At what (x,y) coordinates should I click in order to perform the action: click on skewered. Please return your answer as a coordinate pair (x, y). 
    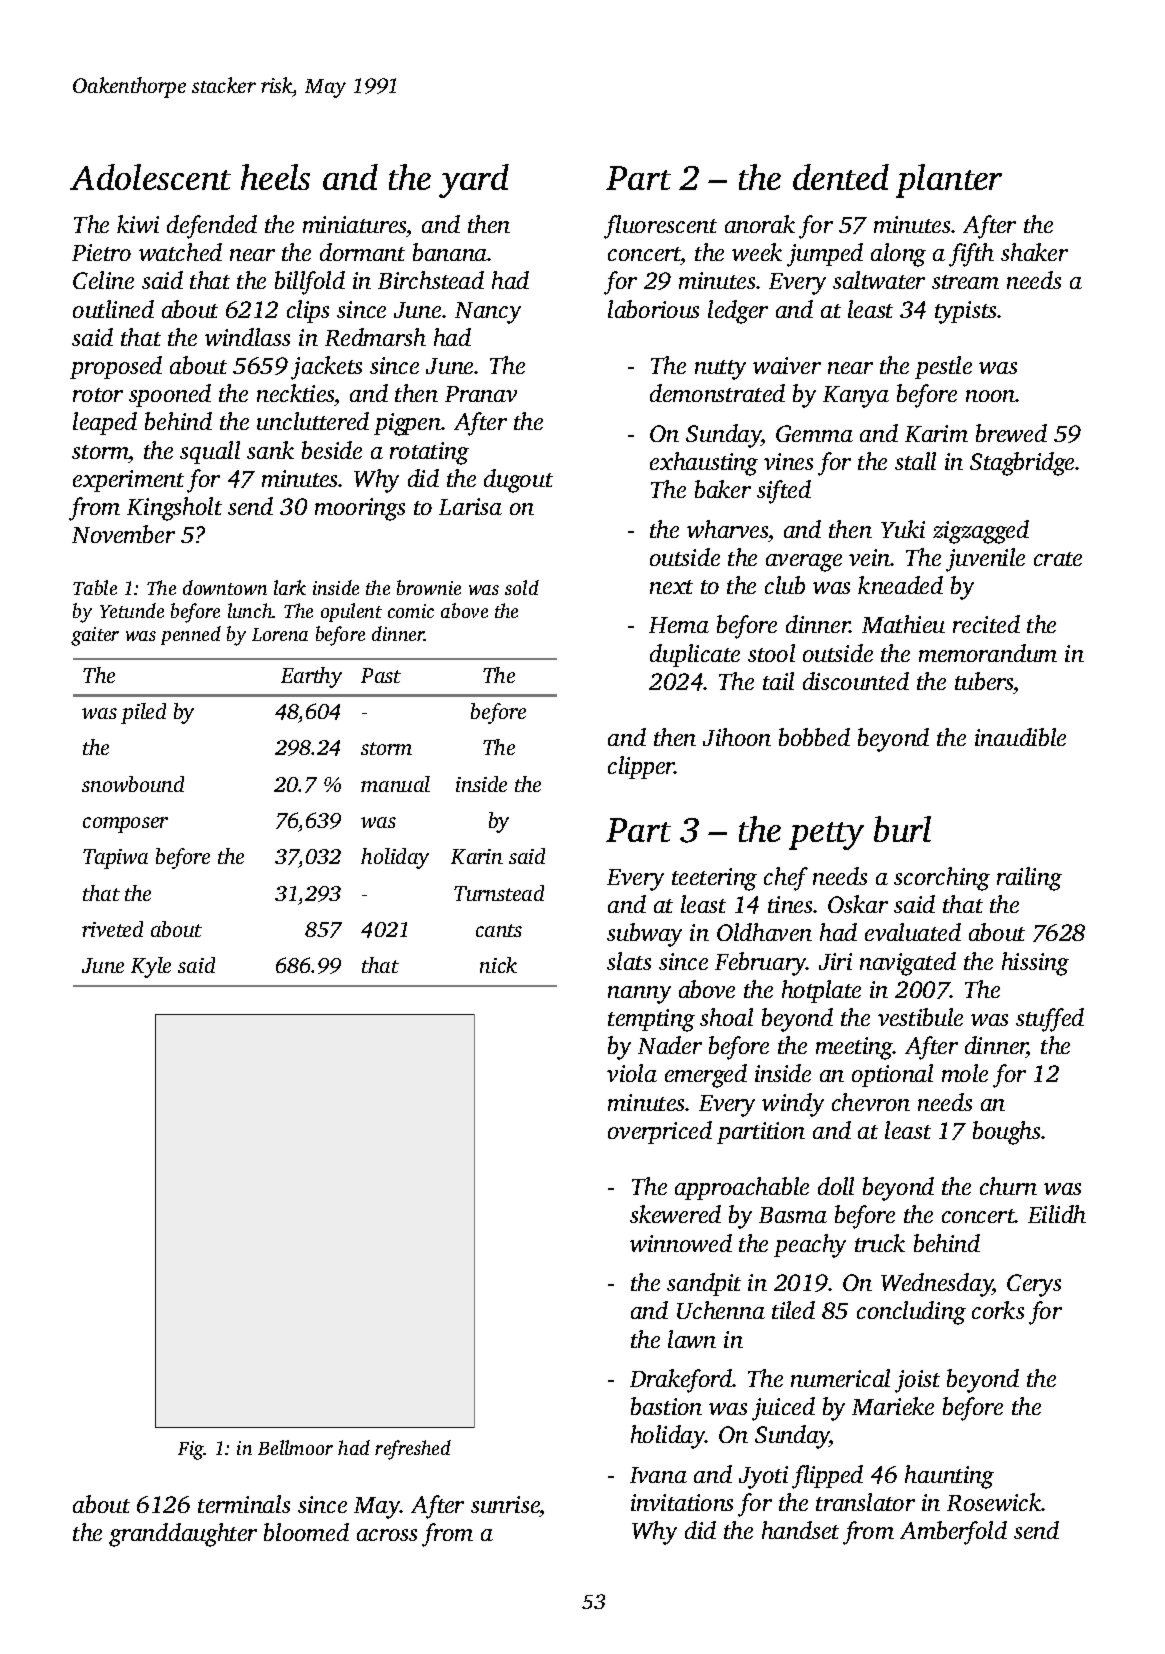
    Looking at the image, I should click on (675, 1214).
